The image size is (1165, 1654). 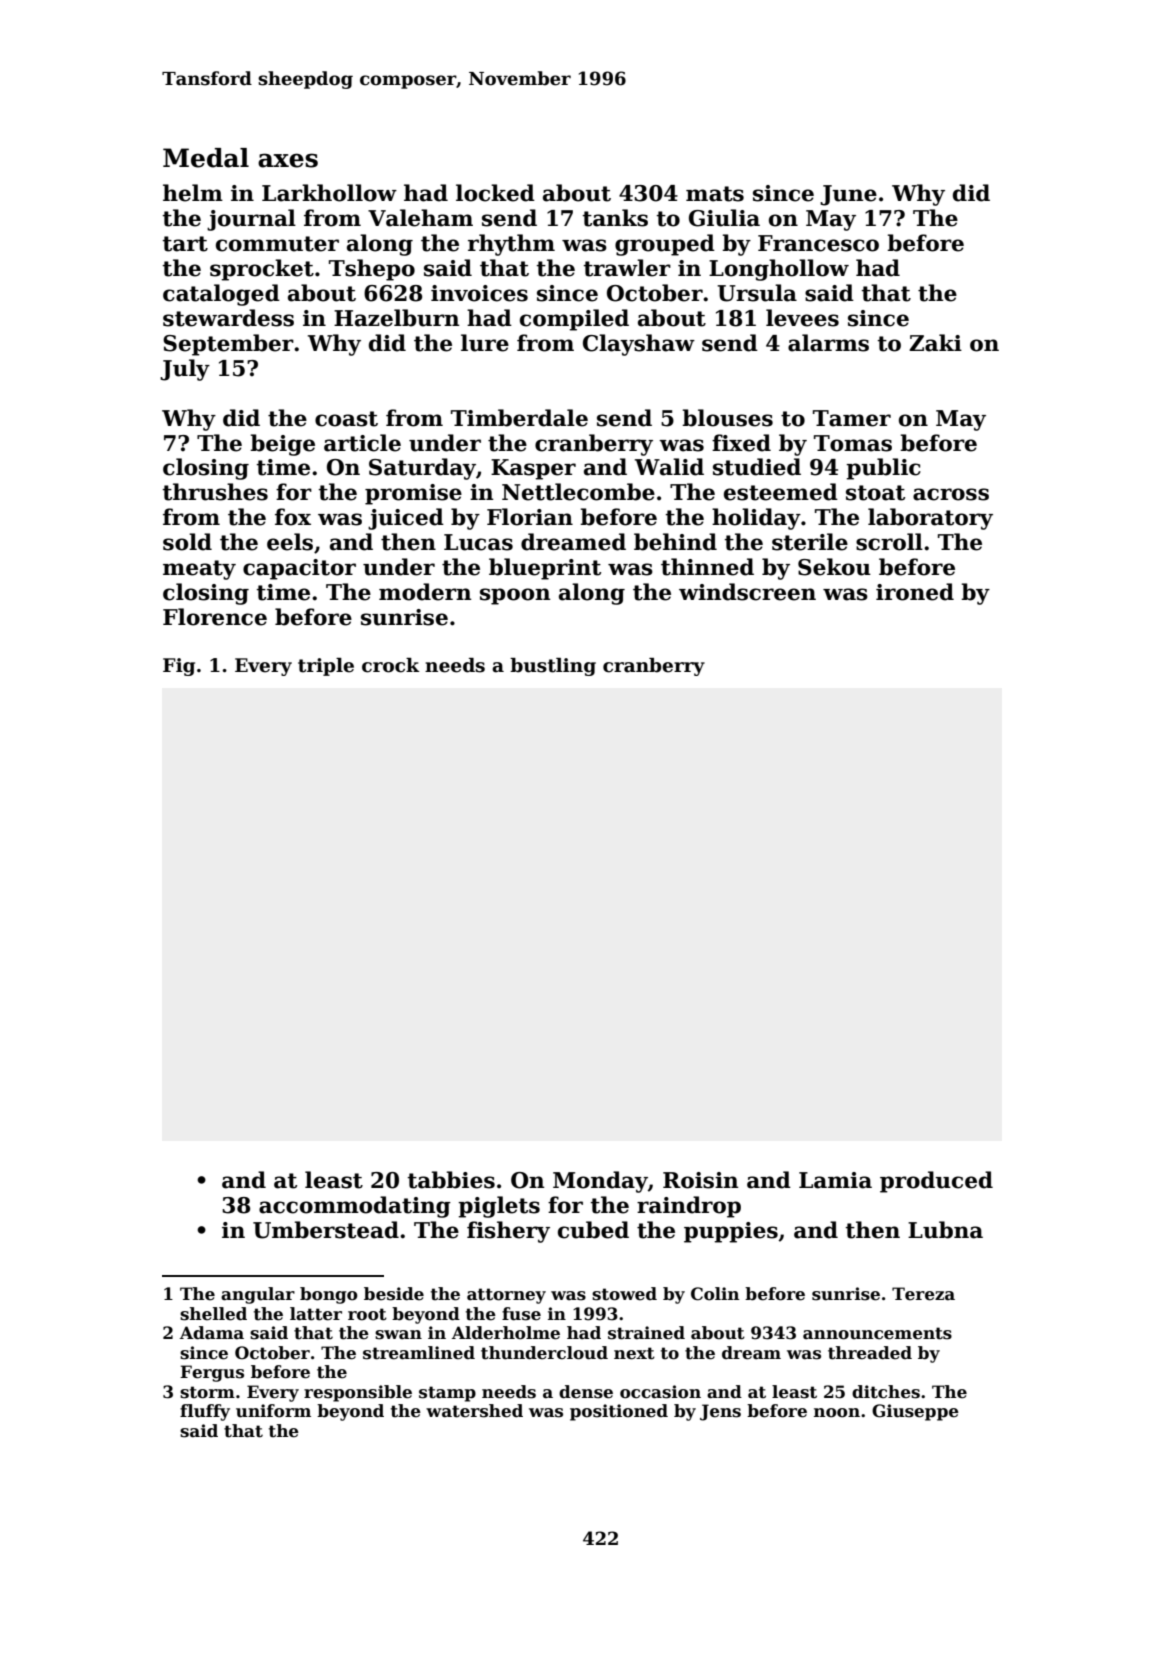 I want to click on bustling, so click(x=553, y=667).
